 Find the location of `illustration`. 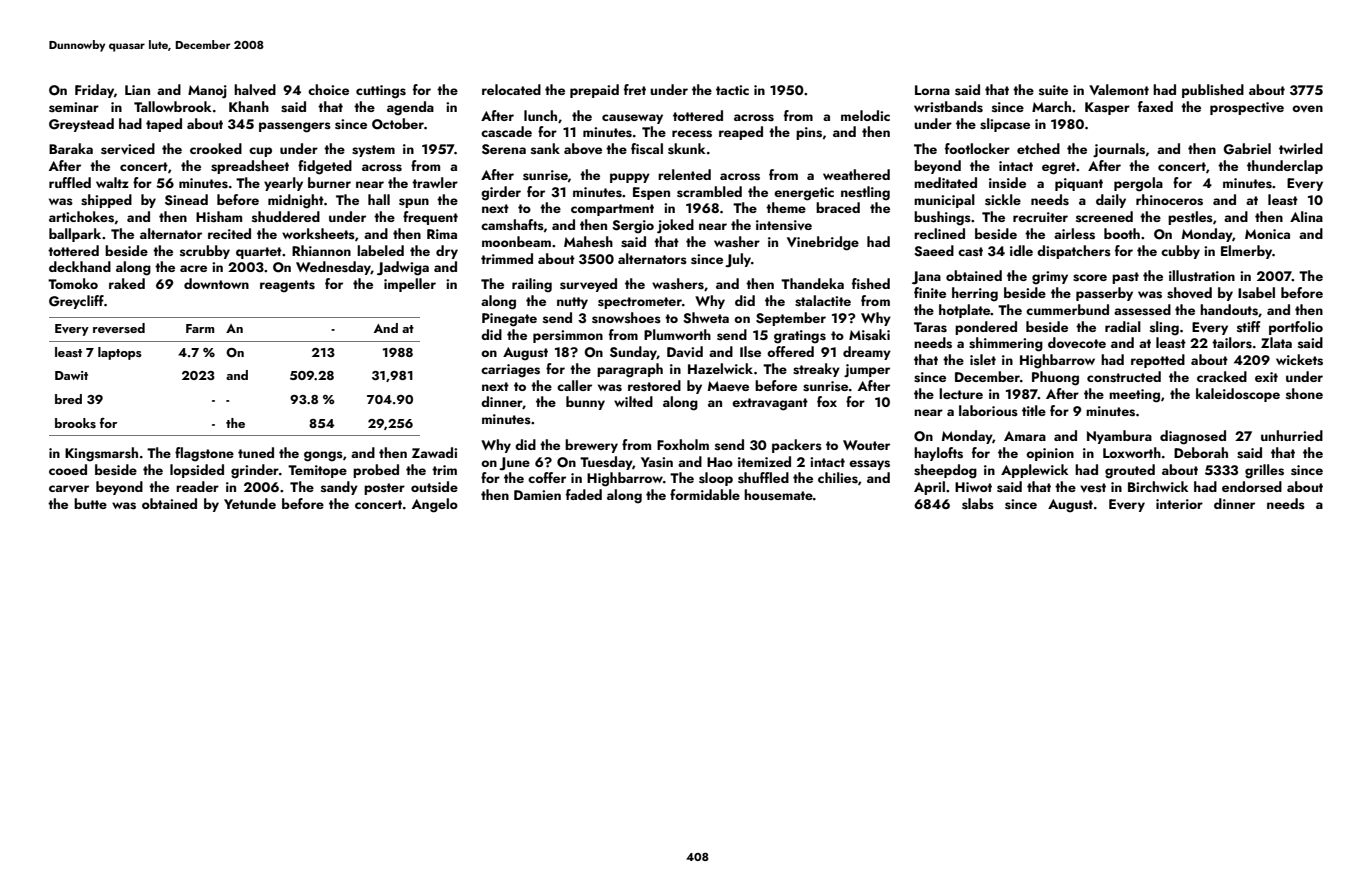

illustration is located at coordinates (1202, 275).
